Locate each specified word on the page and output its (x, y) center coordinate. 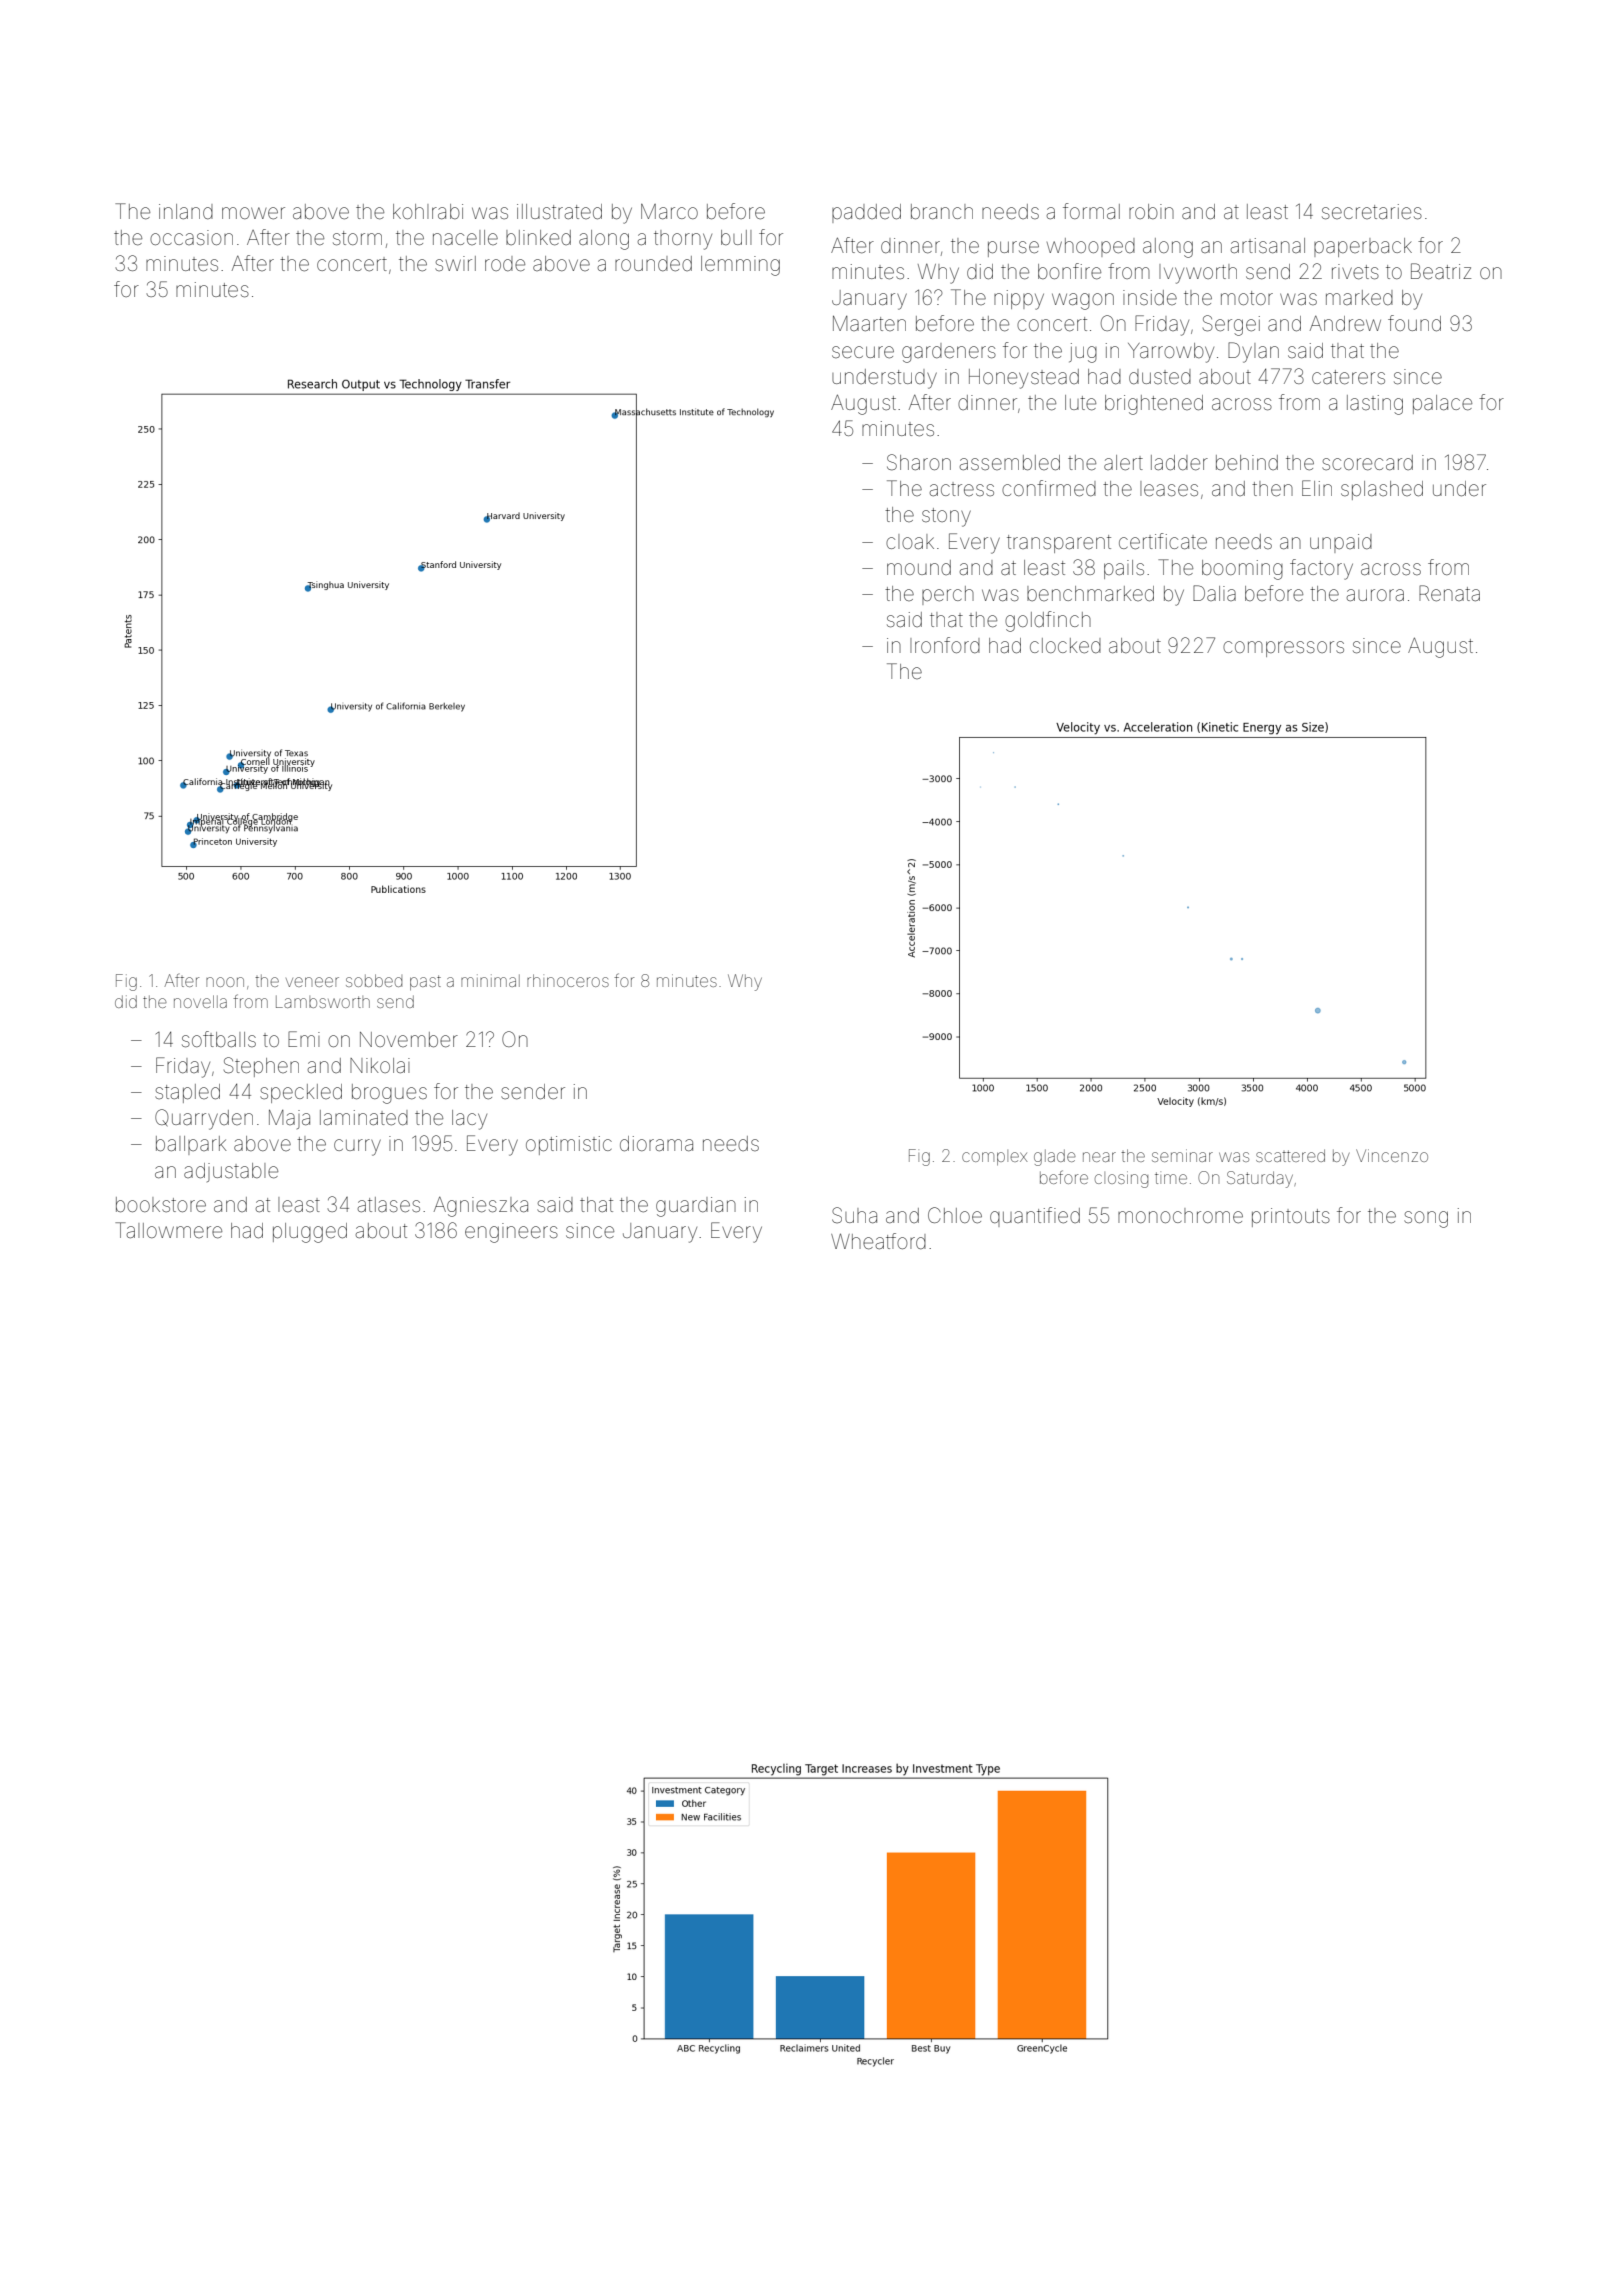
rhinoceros (568, 980)
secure (863, 352)
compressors (1283, 649)
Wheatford (878, 1241)
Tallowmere (168, 1230)
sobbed (374, 980)
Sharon (919, 462)
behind (1247, 463)
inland (186, 211)
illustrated (559, 211)
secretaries (1372, 212)
